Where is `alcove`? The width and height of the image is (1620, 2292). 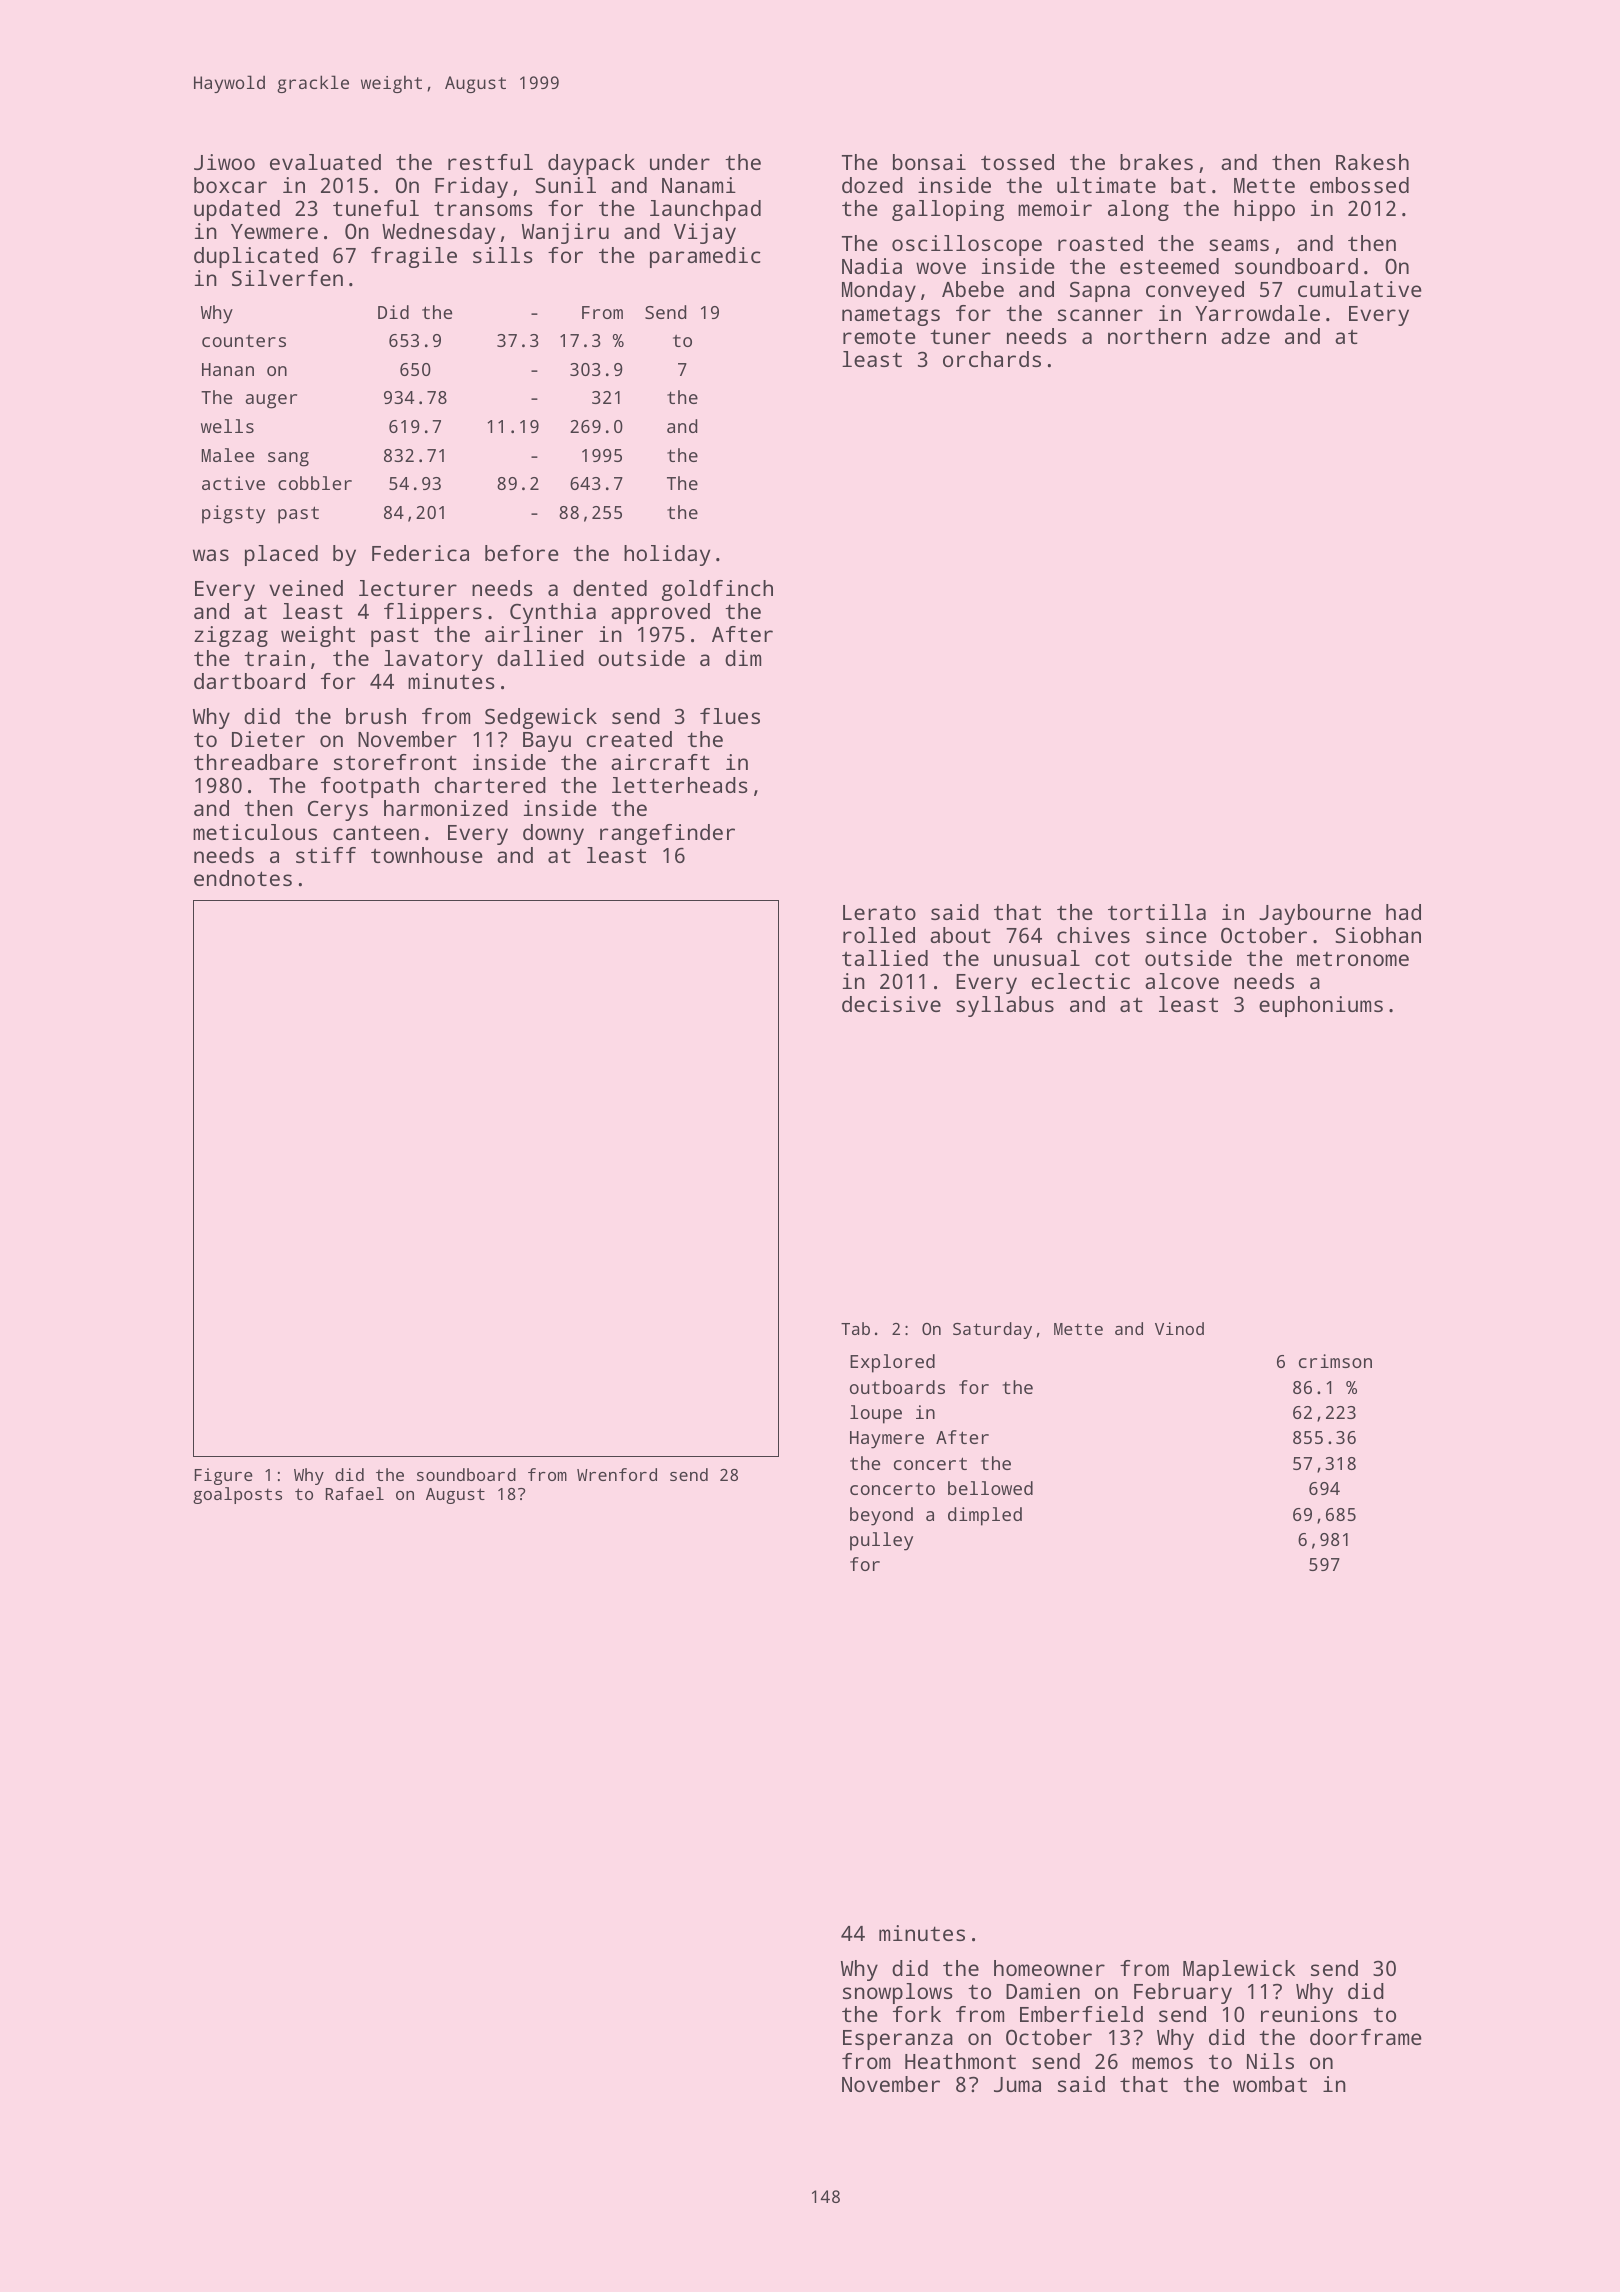
alcove is located at coordinates (1182, 981).
